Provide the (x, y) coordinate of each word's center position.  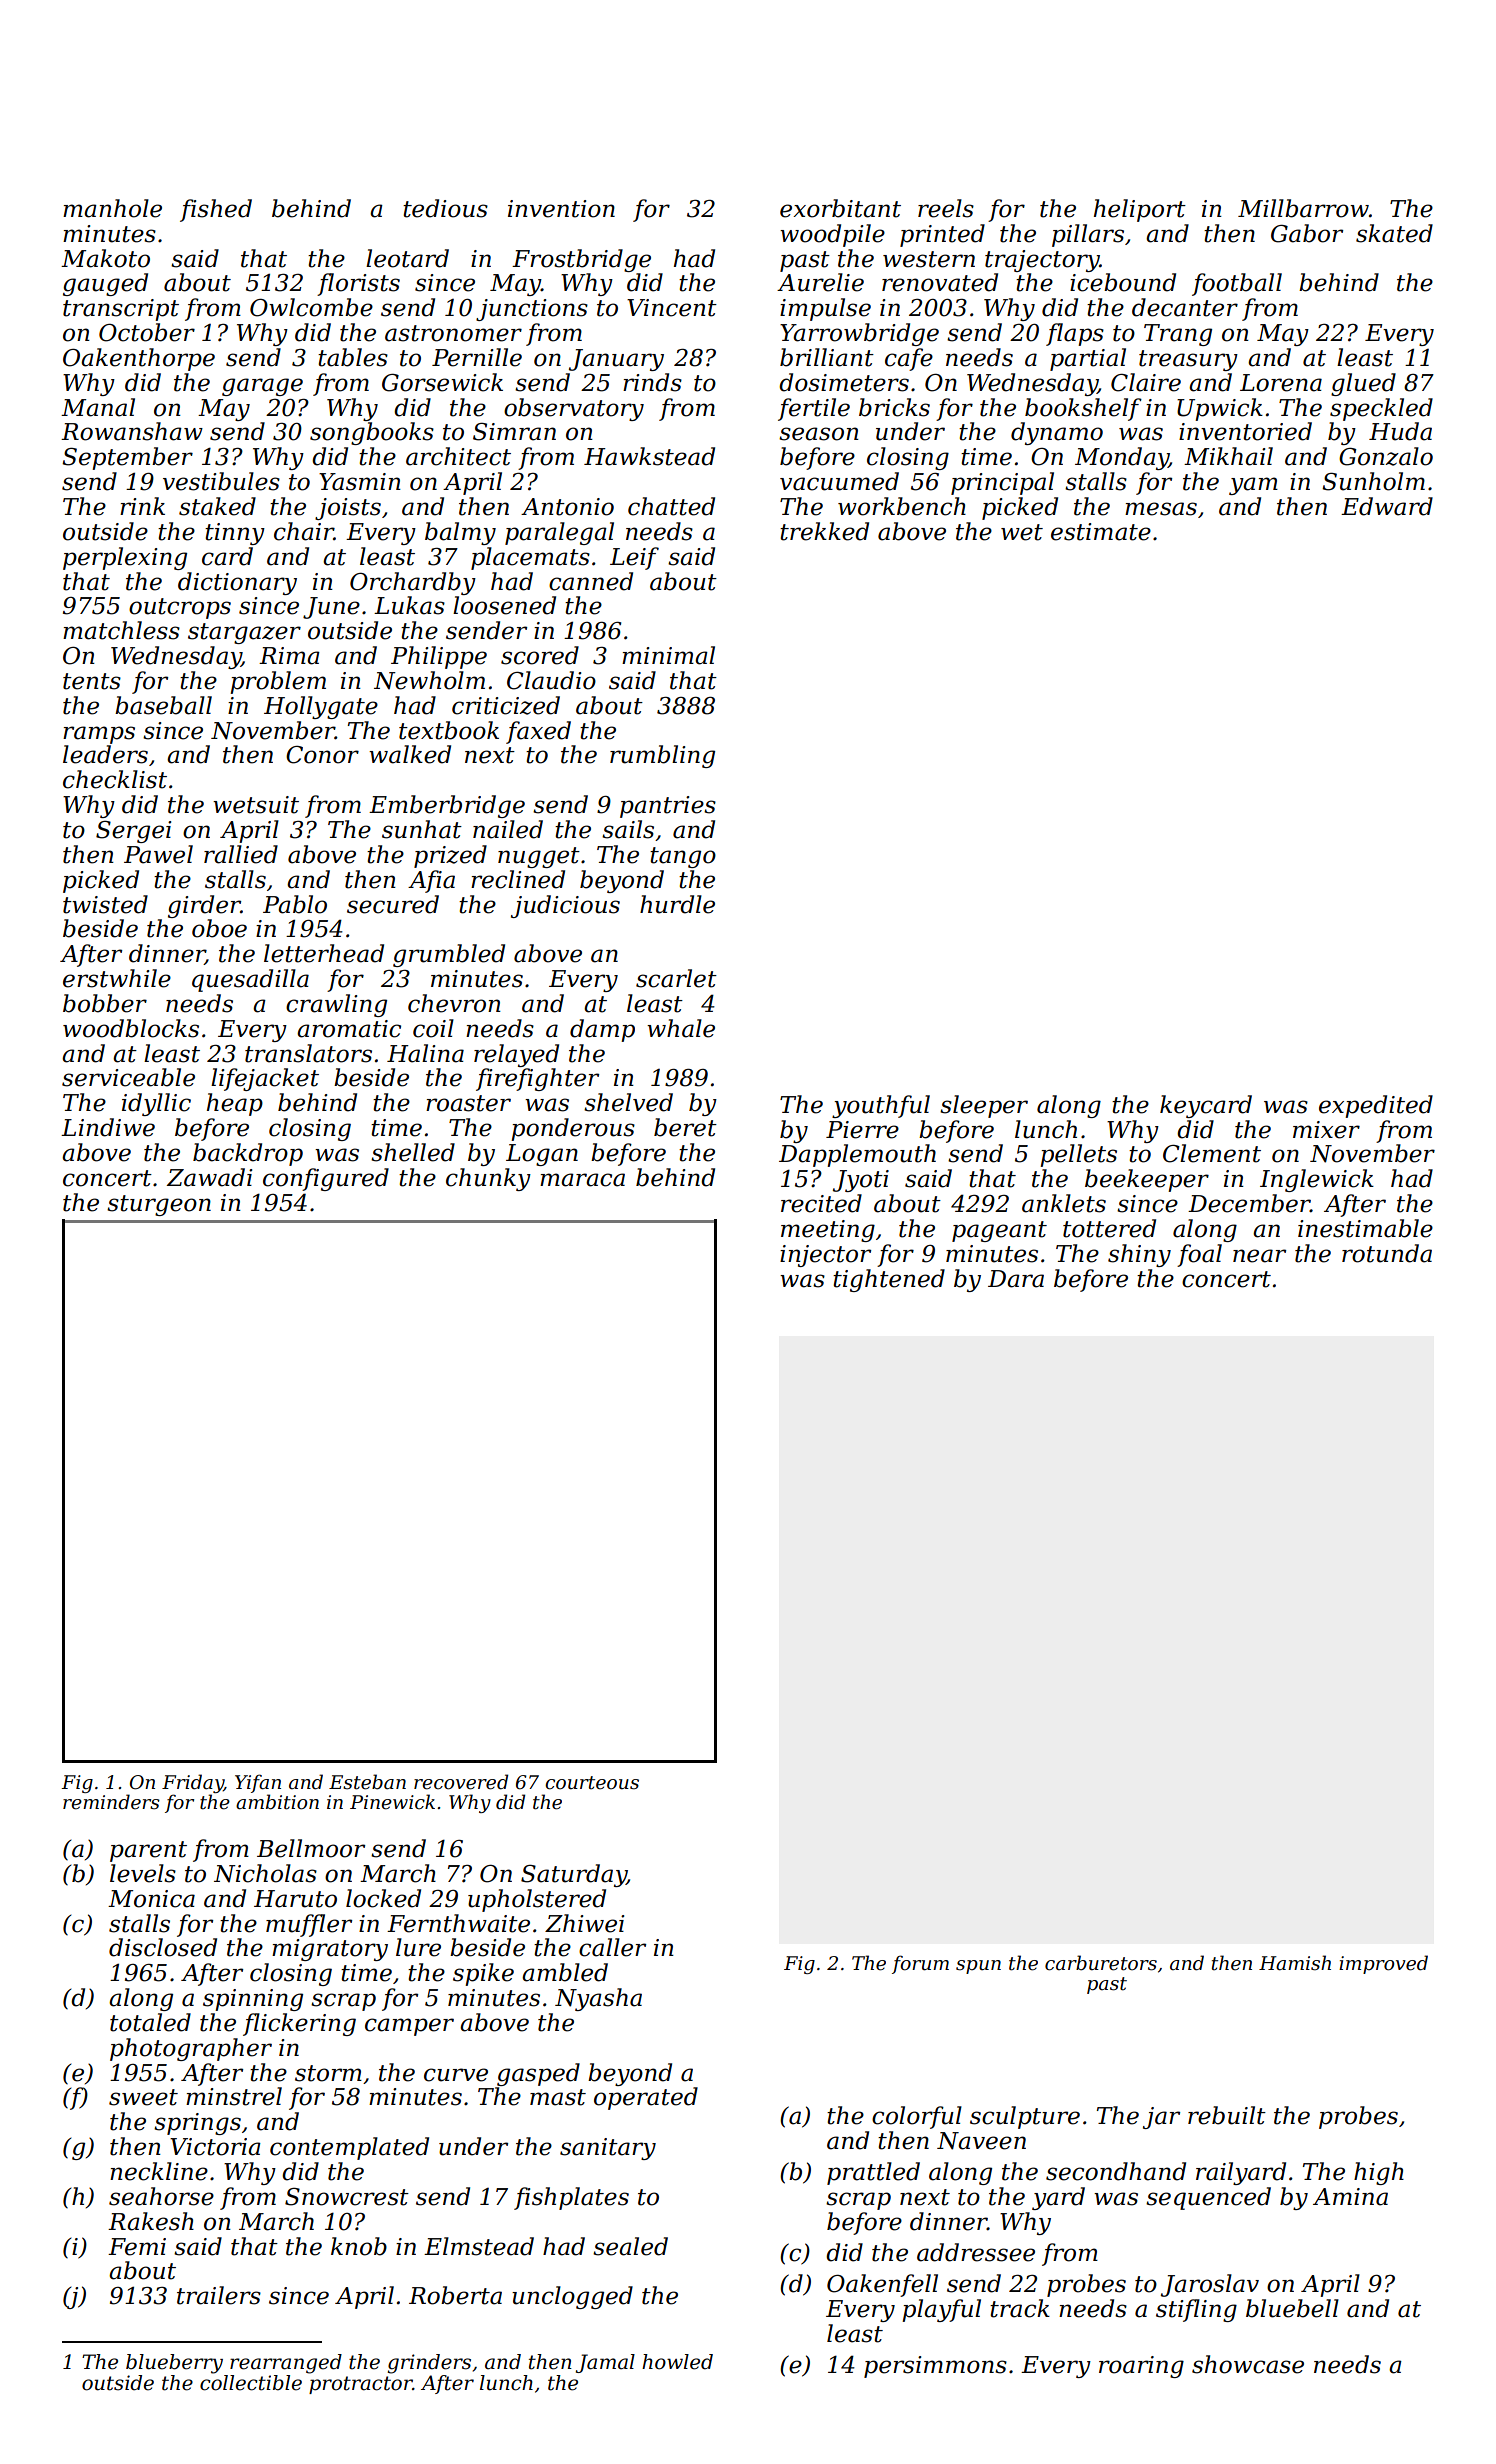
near (1259, 1256)
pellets (1078, 1155)
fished (216, 210)
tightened (889, 1280)
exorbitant (840, 208)
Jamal (605, 2363)
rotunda (1387, 1253)
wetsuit (256, 805)
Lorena (1281, 383)
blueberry (174, 2364)
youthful (881, 1106)
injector (825, 1256)
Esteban (367, 1782)
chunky (488, 1179)
